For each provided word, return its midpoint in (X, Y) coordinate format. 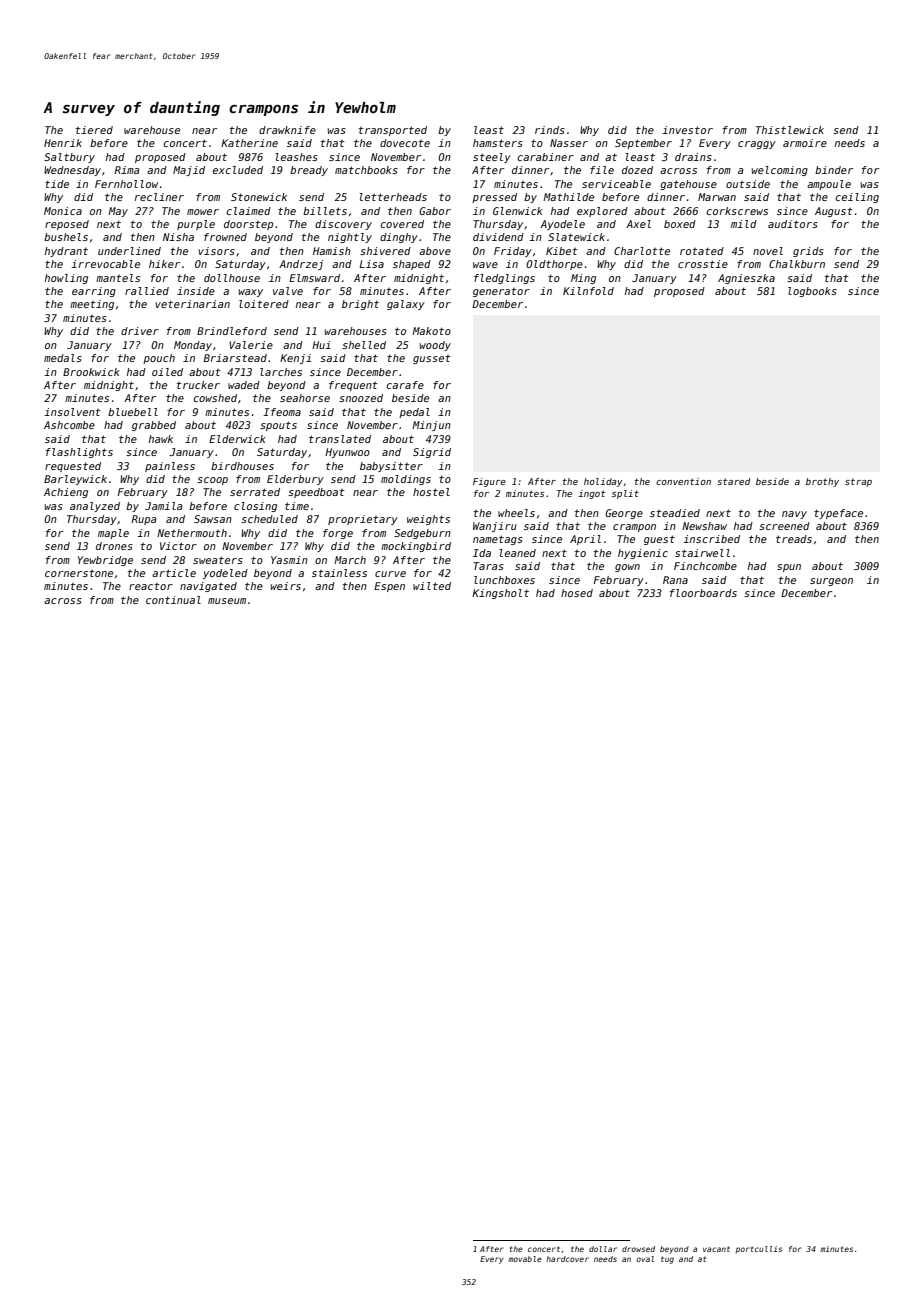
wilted (432, 586)
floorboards (703, 593)
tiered (94, 130)
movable (525, 1259)
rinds (550, 130)
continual (173, 600)
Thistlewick (790, 130)
